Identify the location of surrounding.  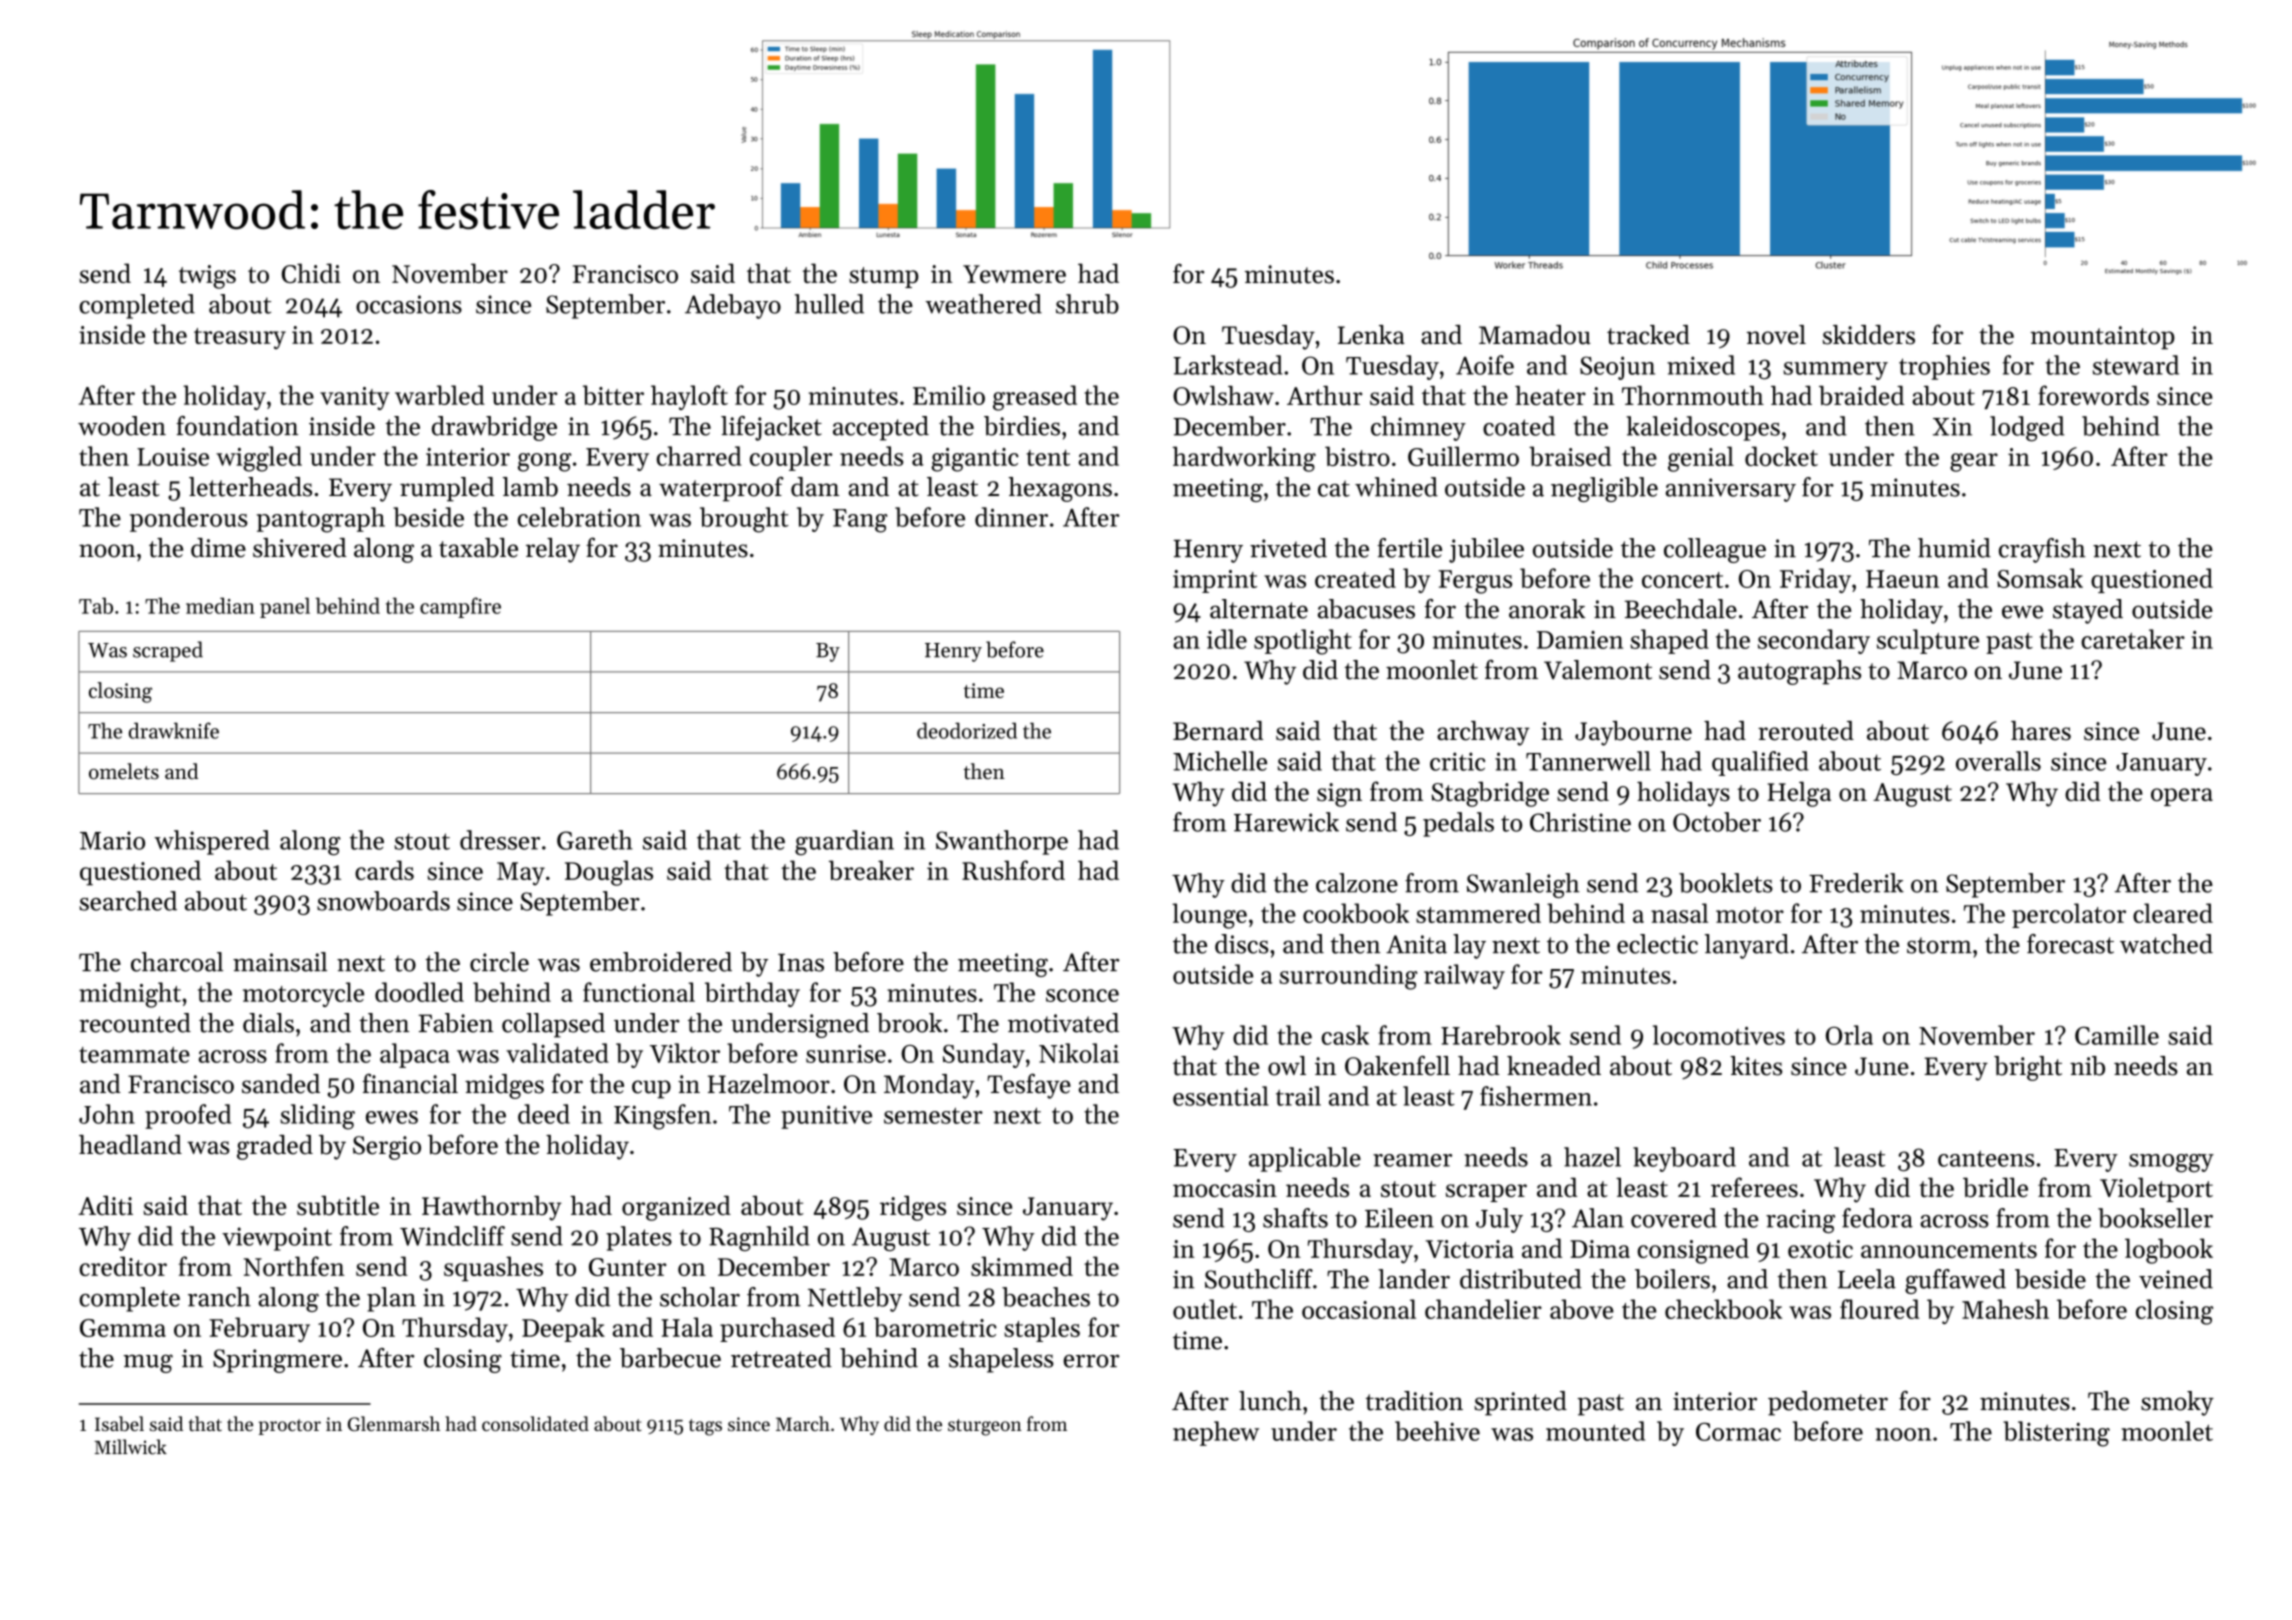
(1348, 977).
